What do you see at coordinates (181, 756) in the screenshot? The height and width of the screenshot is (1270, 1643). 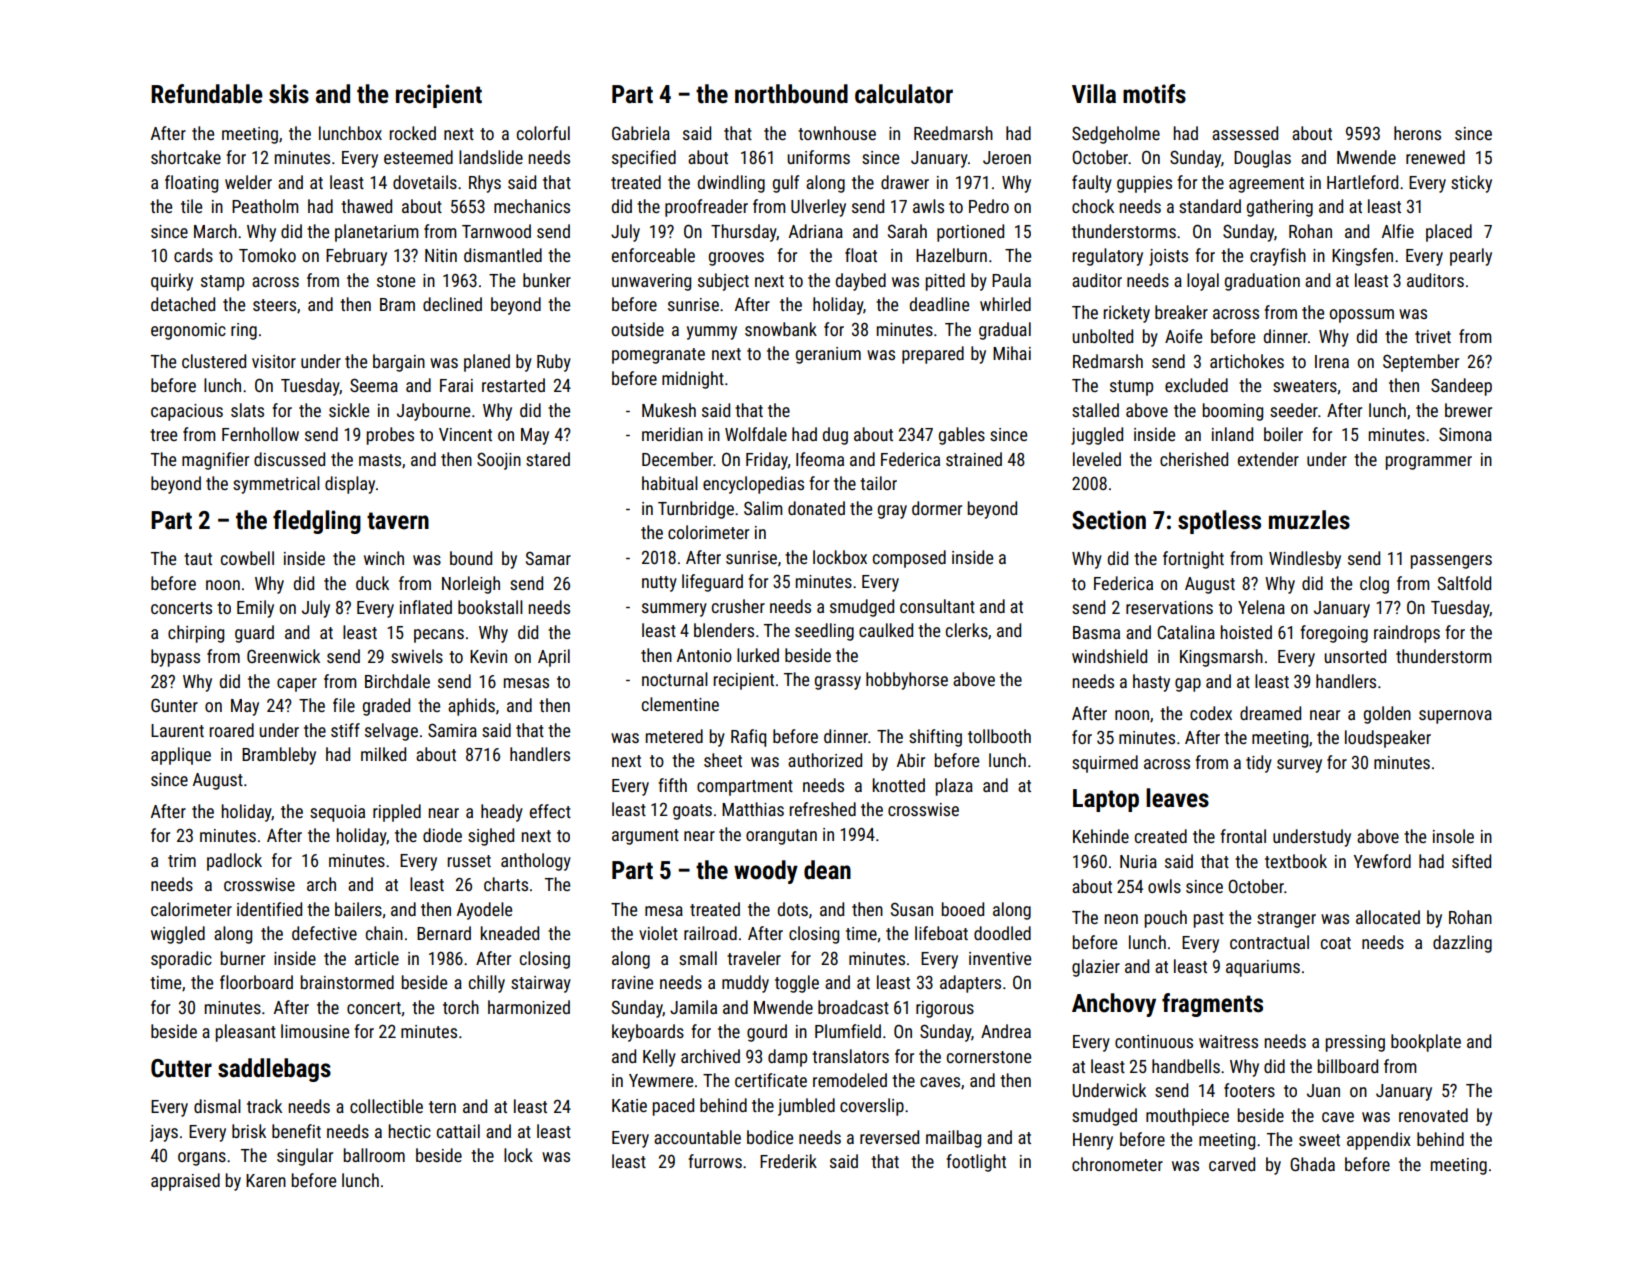 I see `applique` at bounding box center [181, 756].
